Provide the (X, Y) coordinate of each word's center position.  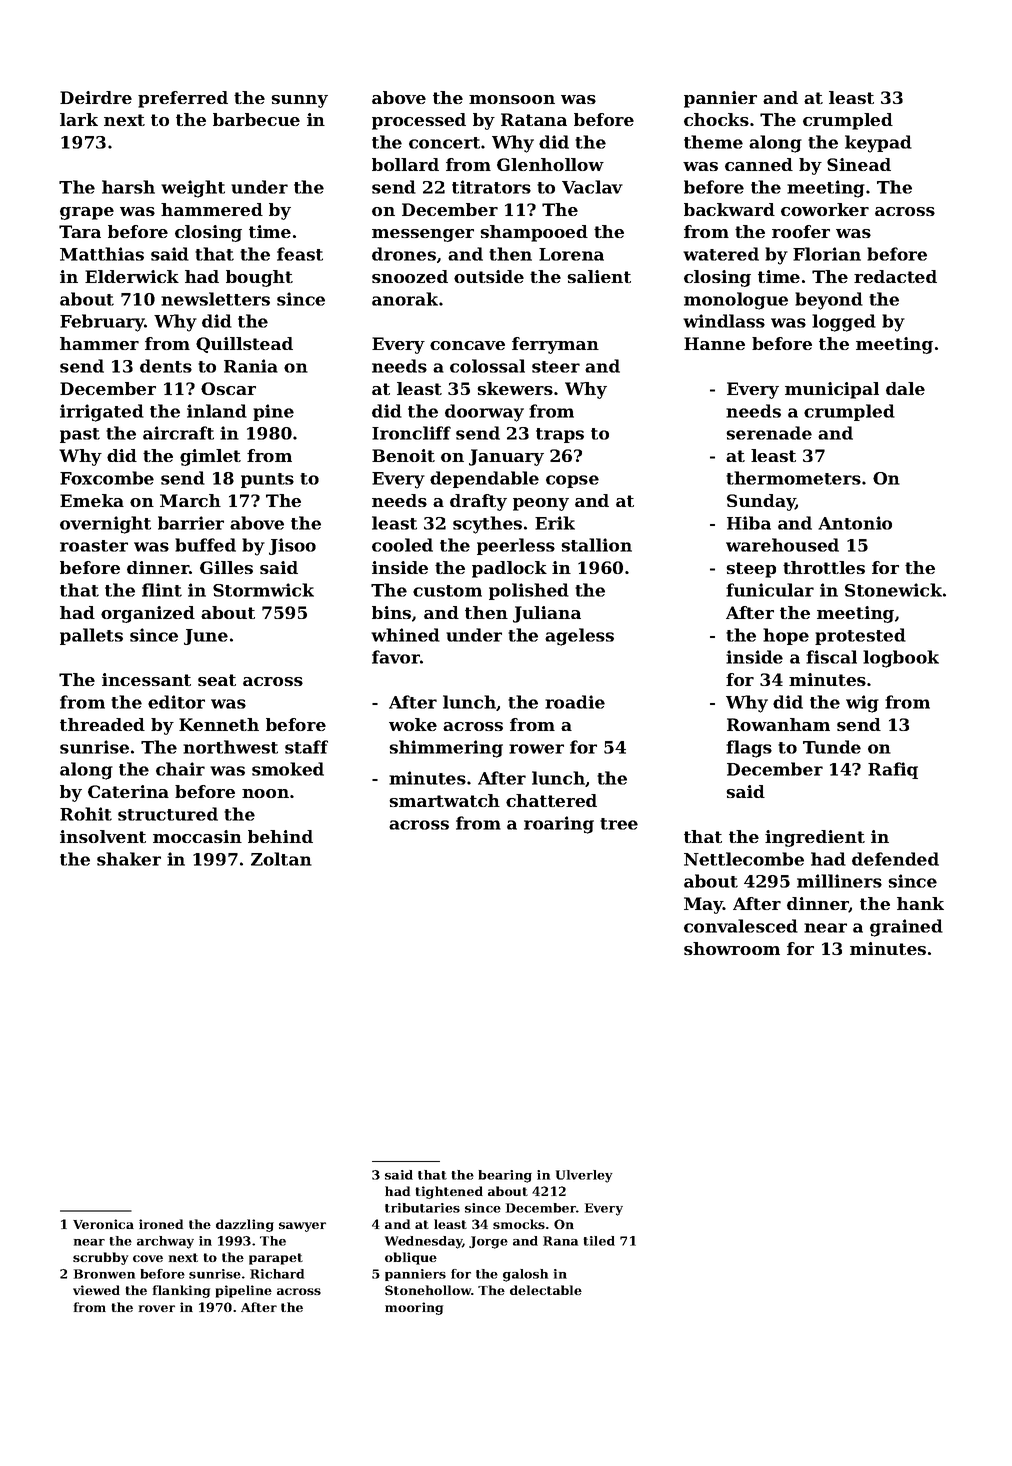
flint (162, 590)
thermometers (793, 478)
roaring (559, 825)
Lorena (571, 254)
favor (396, 657)
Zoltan (281, 859)
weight (193, 189)
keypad (878, 144)
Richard (277, 1274)
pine (273, 412)
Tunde (832, 747)
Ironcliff (411, 433)
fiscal (831, 657)
